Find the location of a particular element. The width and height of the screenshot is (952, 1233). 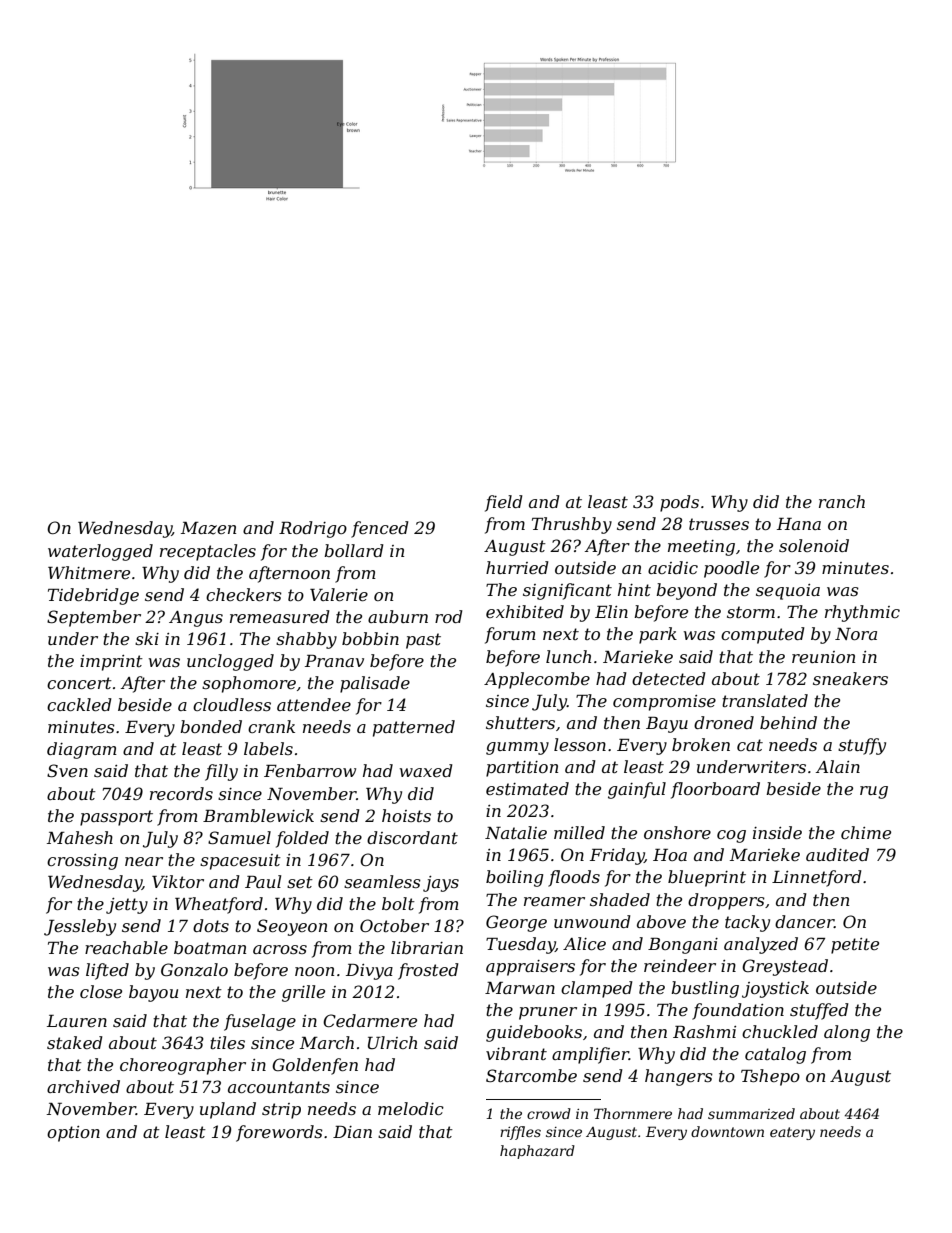

seamless is located at coordinates (382, 881).
